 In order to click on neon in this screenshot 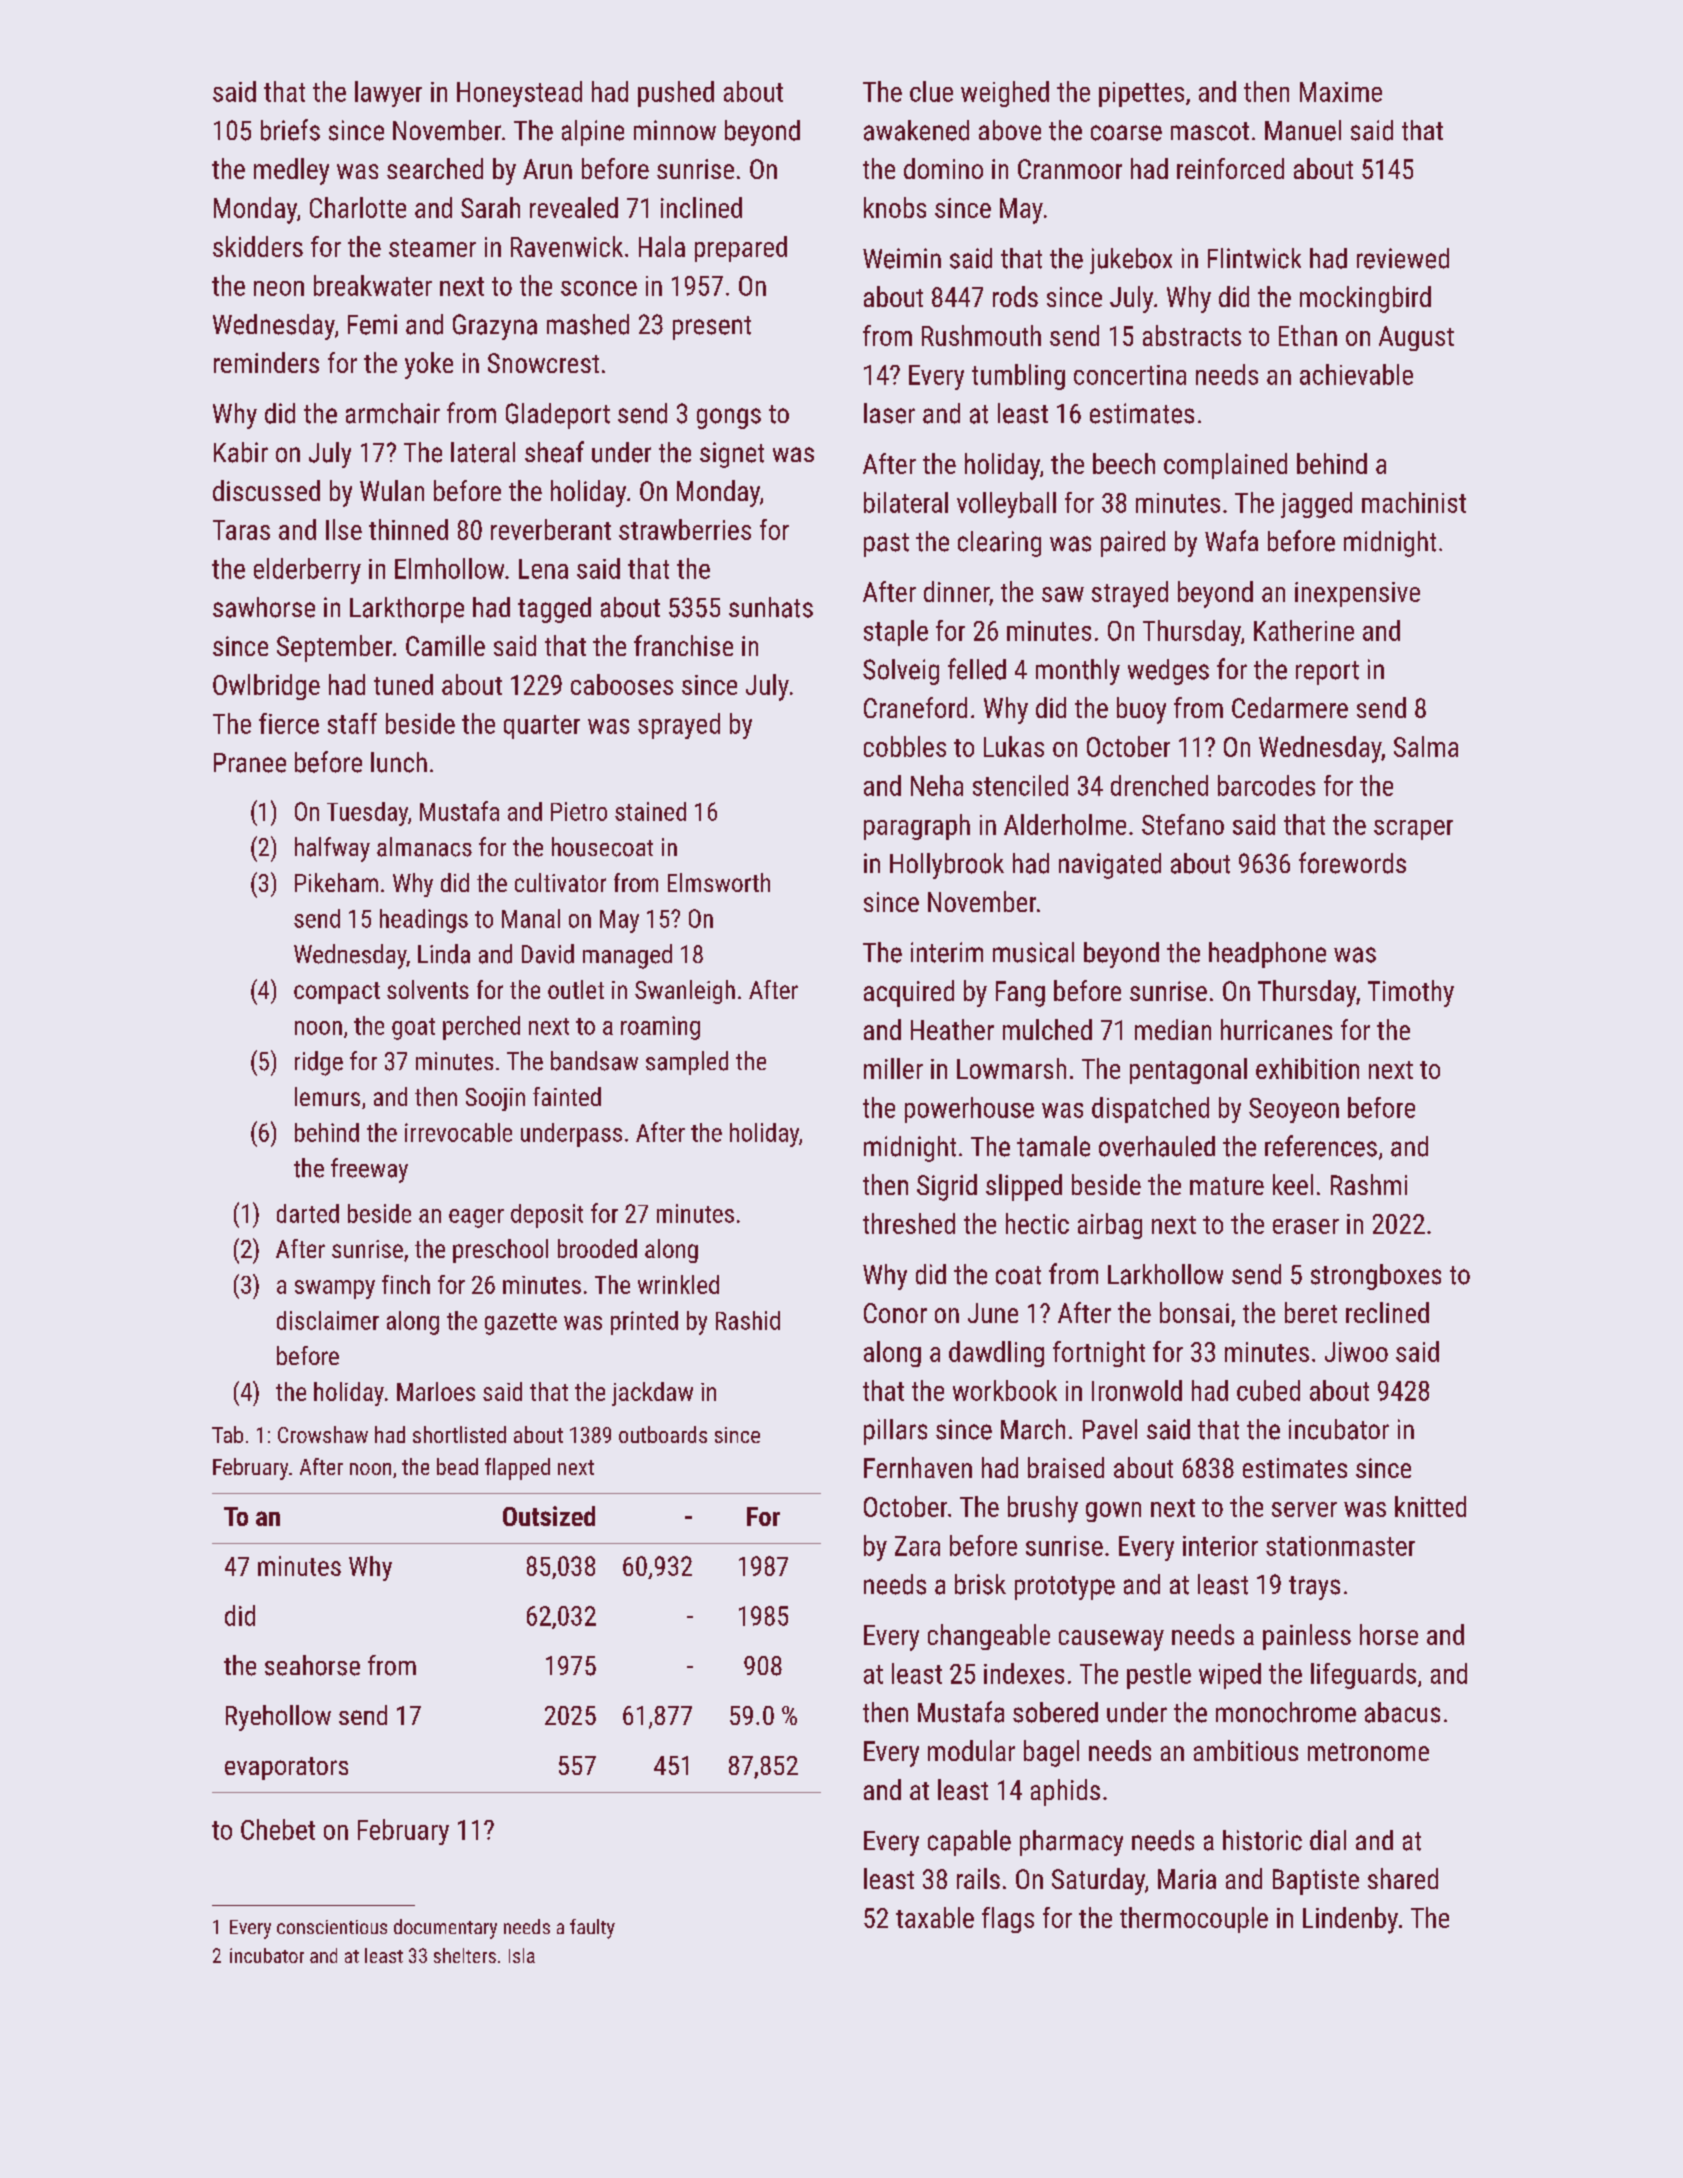, I will do `click(279, 288)`.
